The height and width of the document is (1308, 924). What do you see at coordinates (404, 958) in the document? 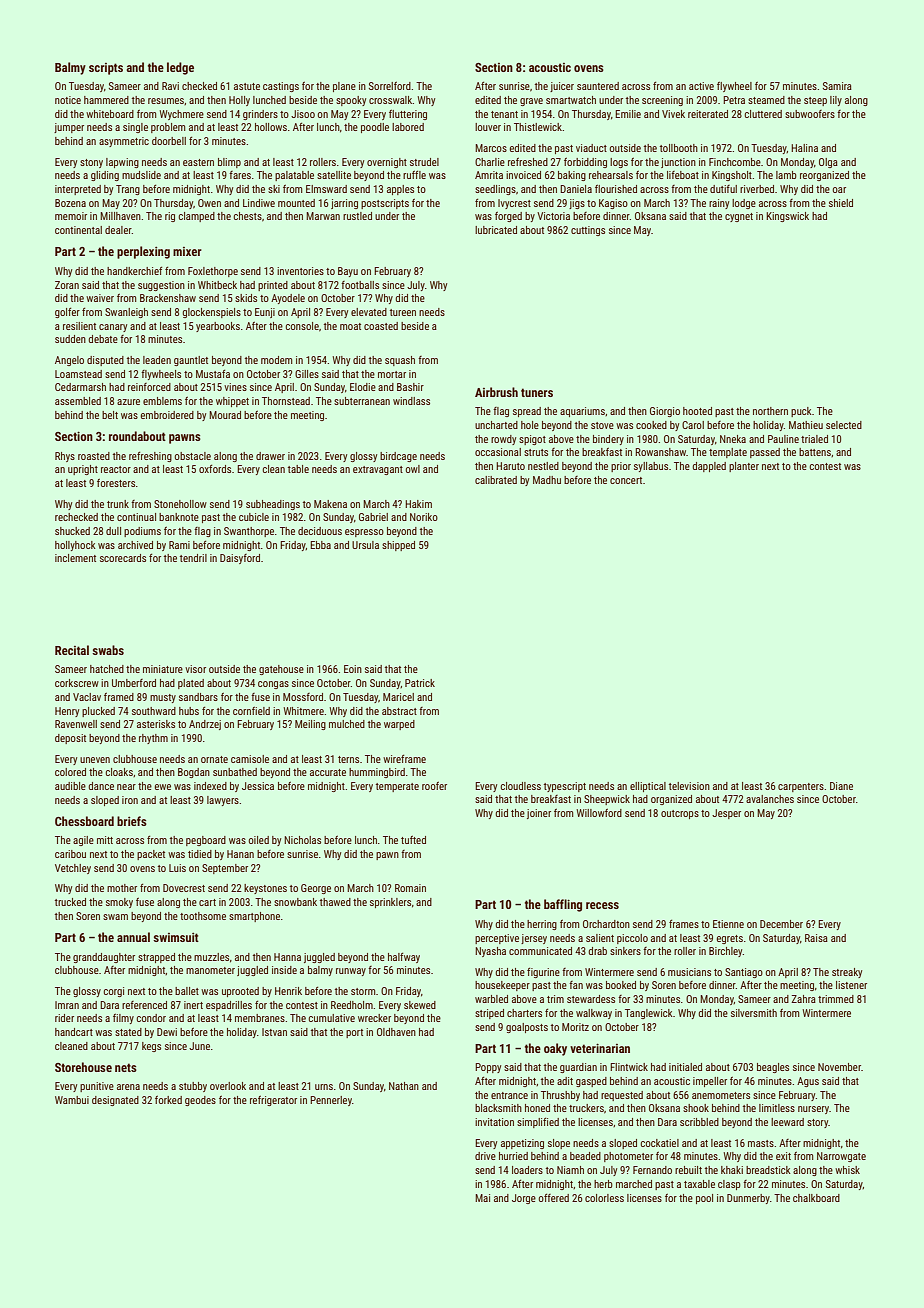
I see `halfway` at bounding box center [404, 958].
